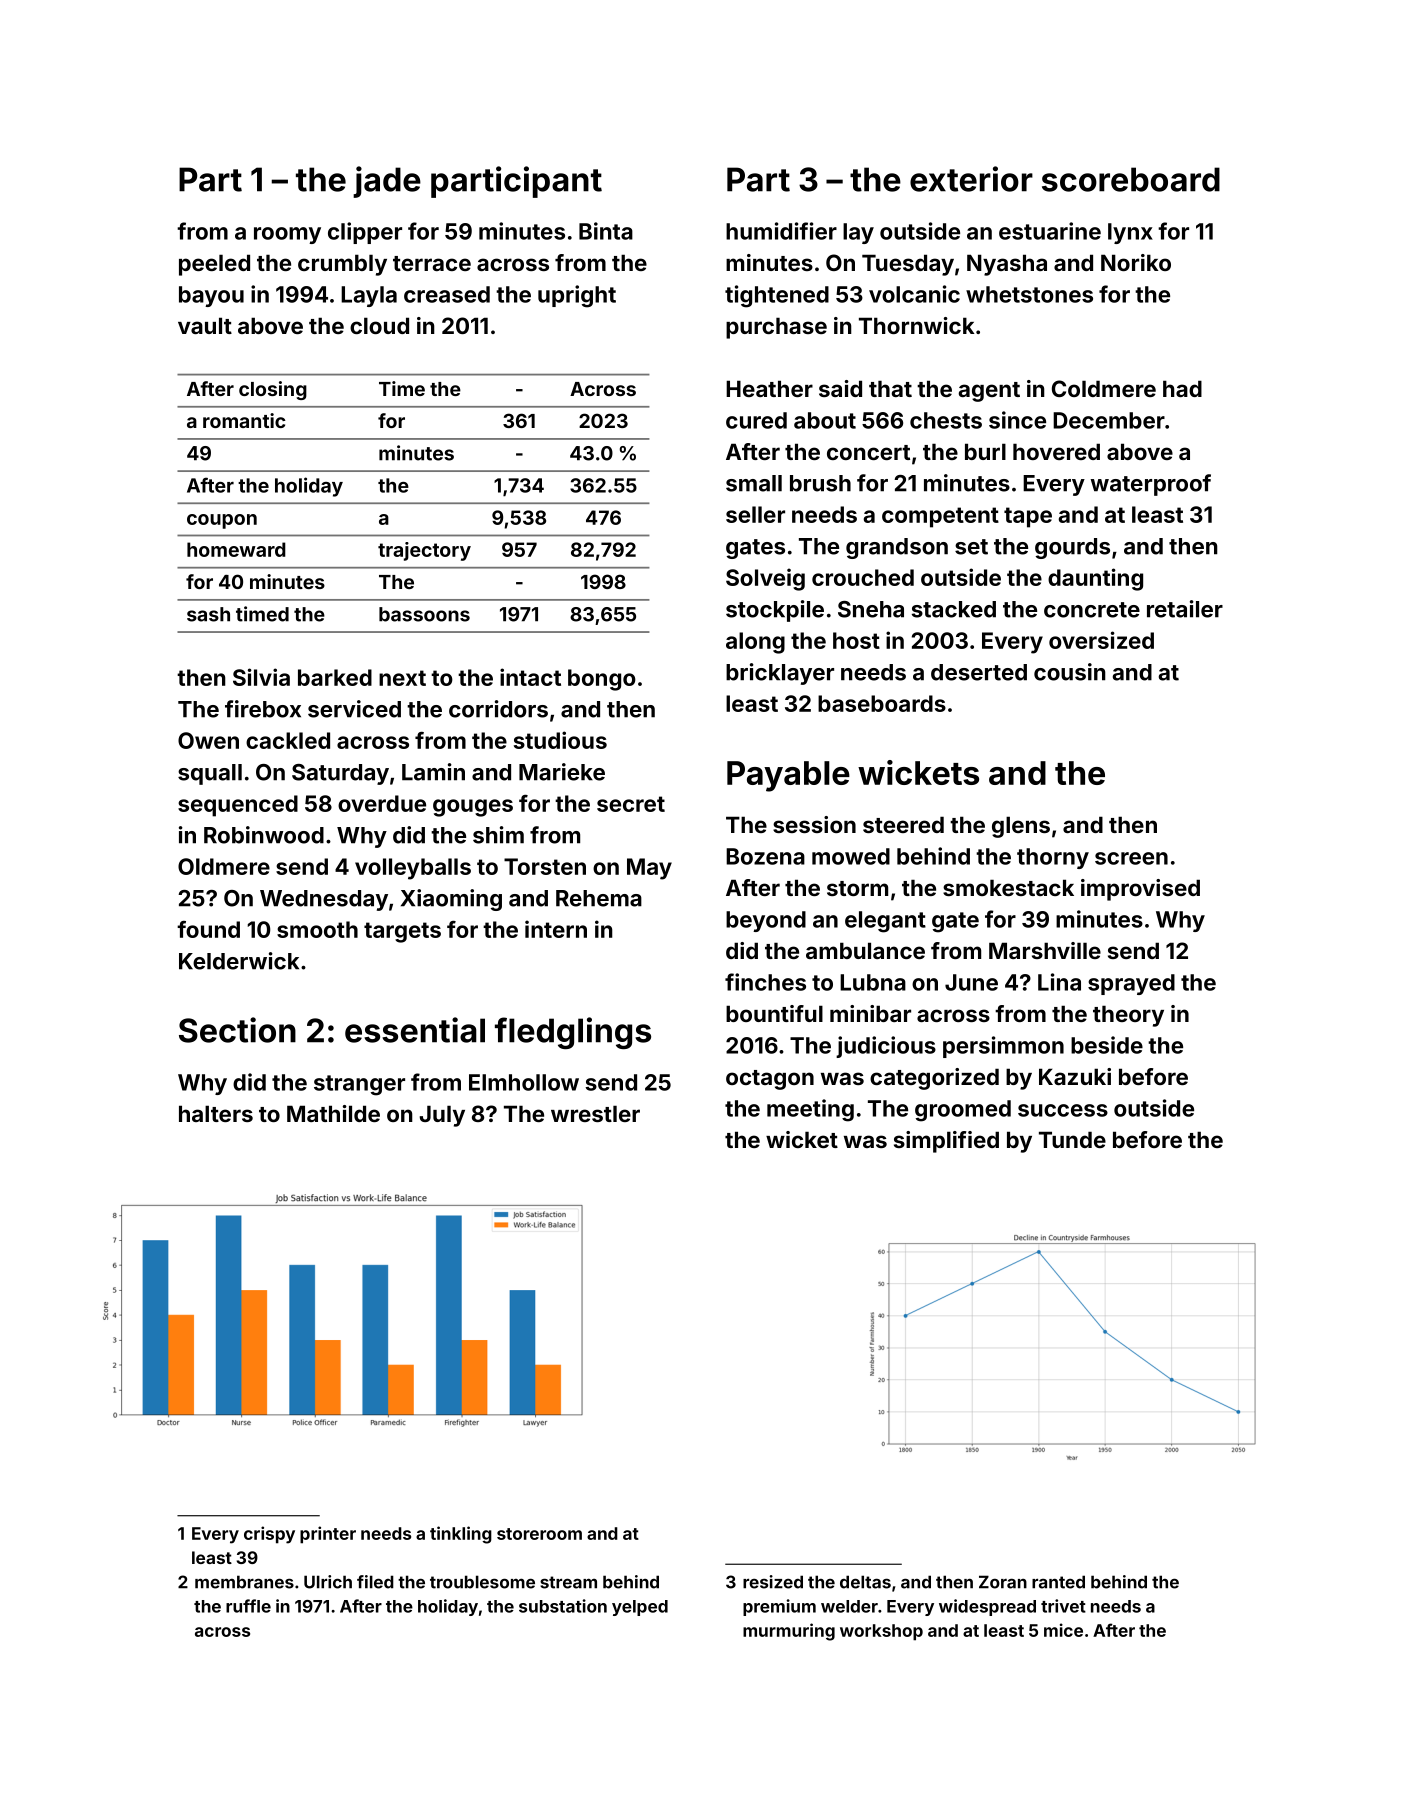 The image size is (1401, 1814). I want to click on Tunde, so click(1072, 1139).
